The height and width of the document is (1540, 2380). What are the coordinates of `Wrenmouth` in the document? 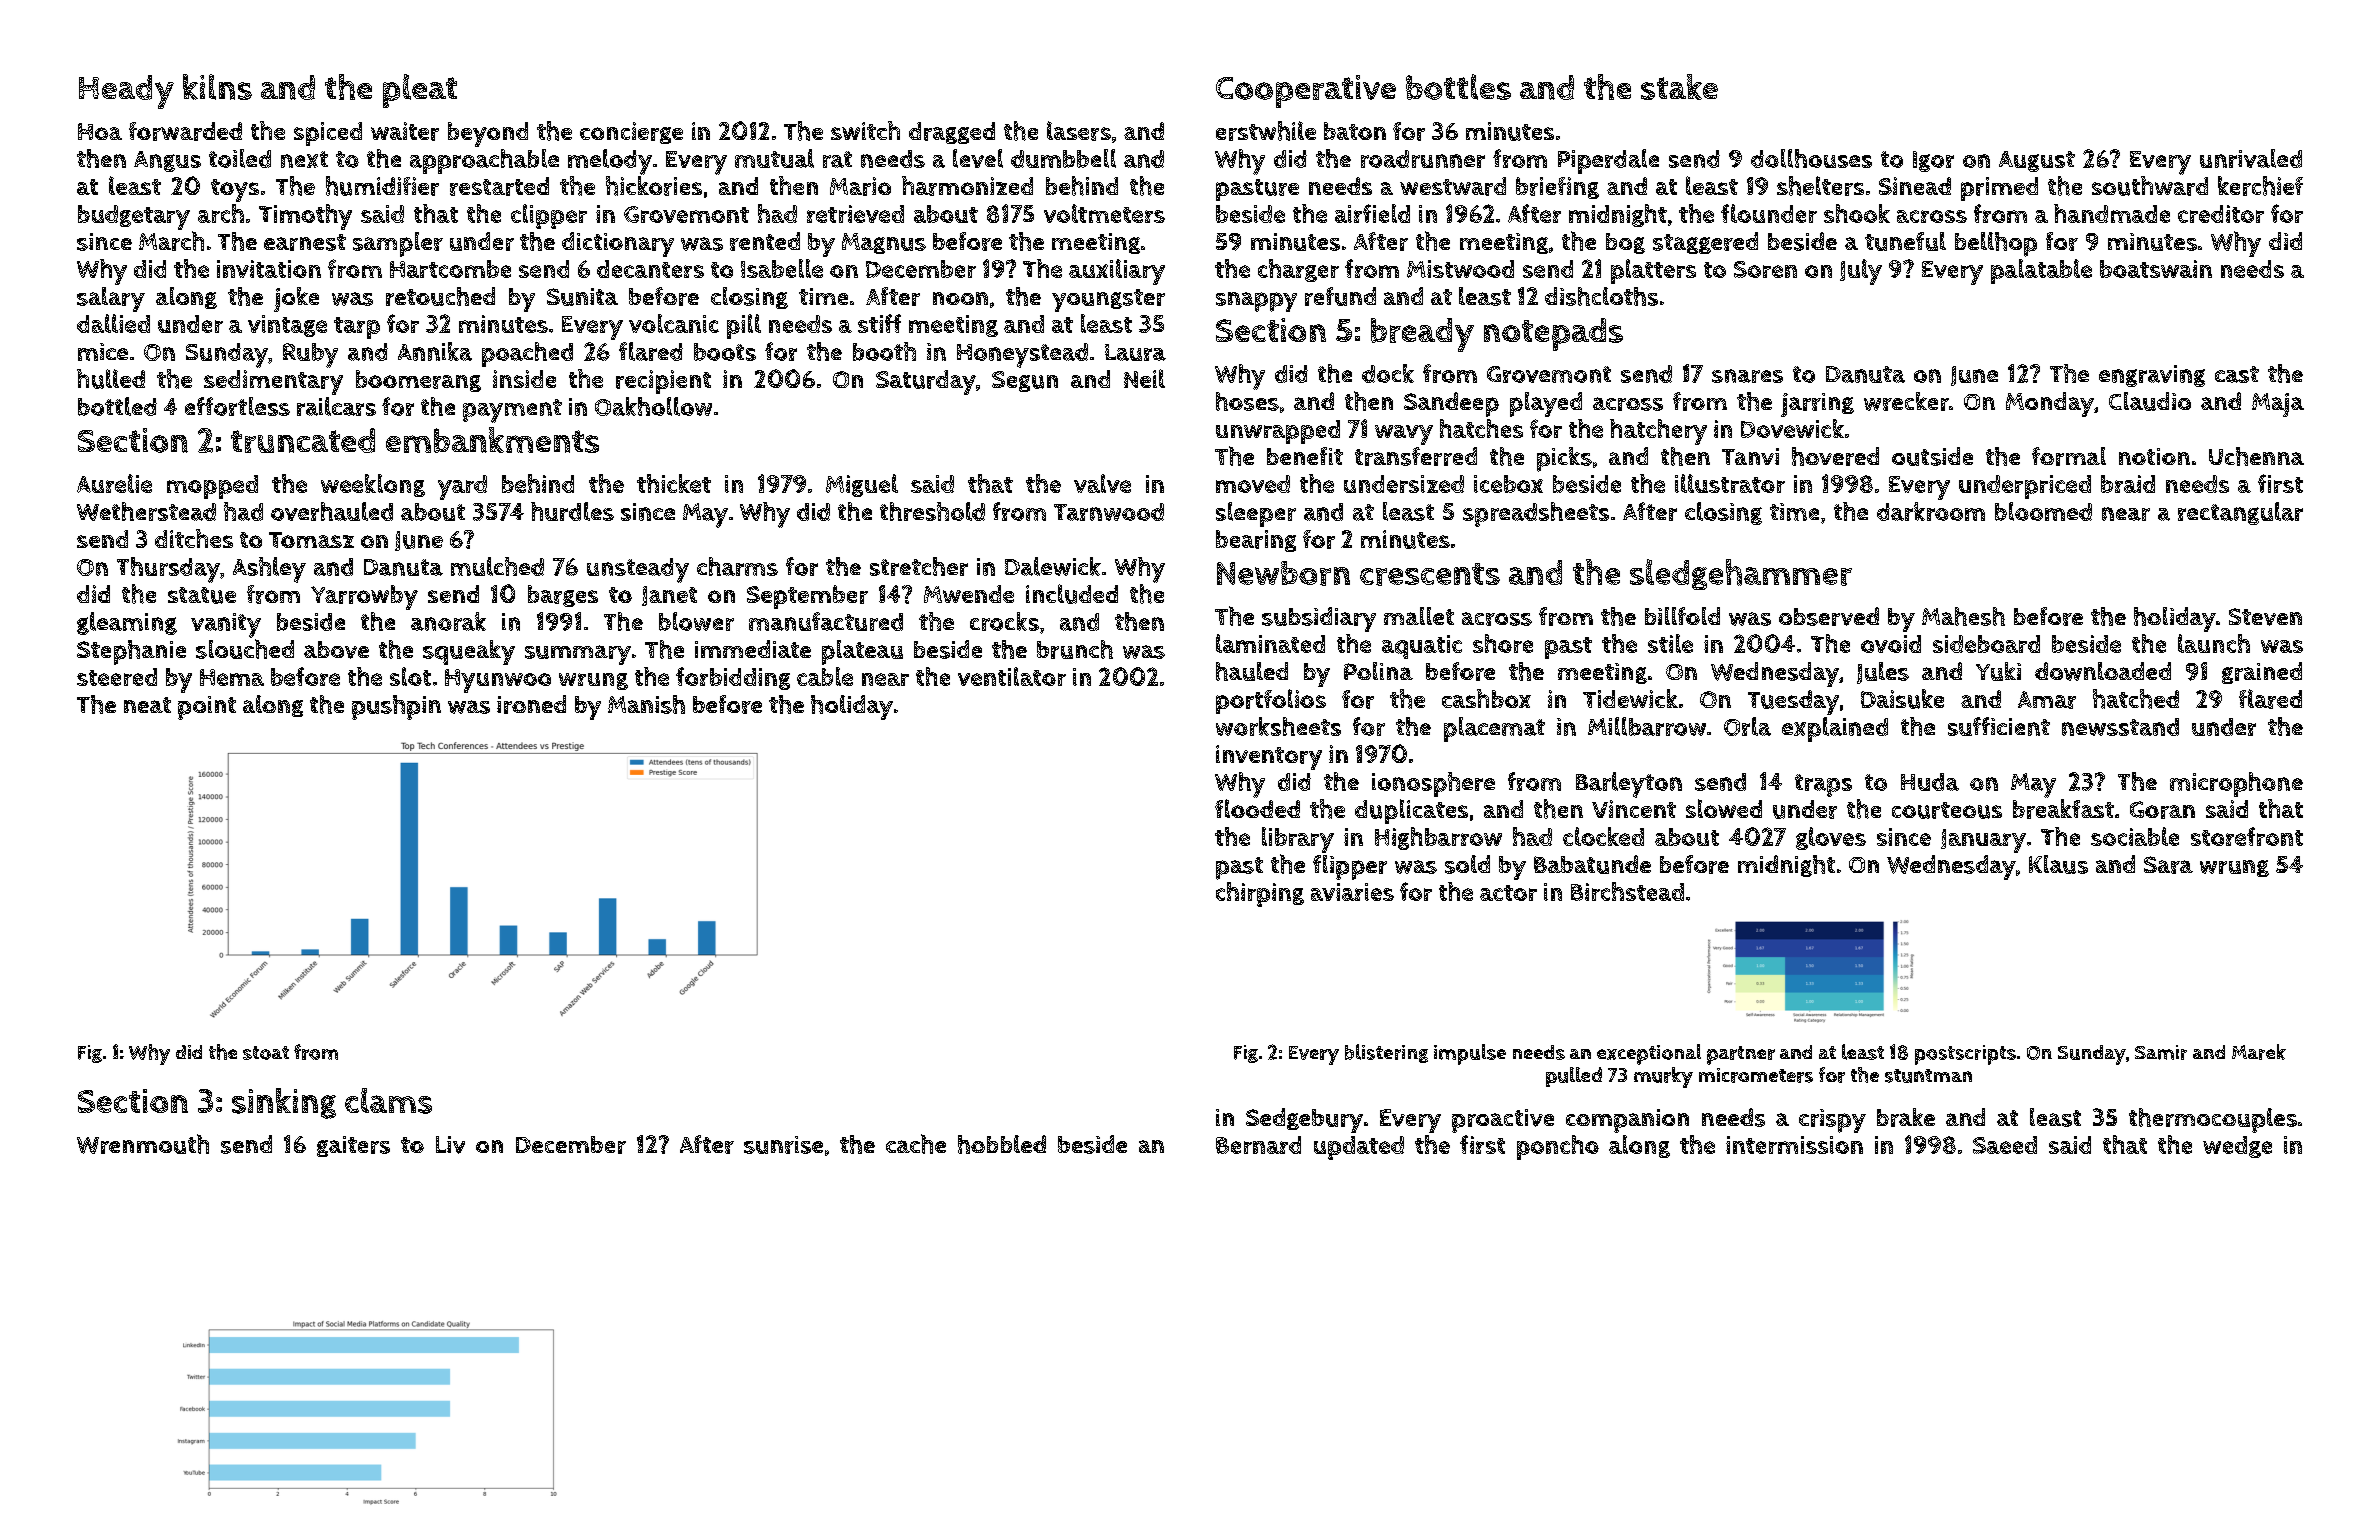 It's located at (143, 1144).
